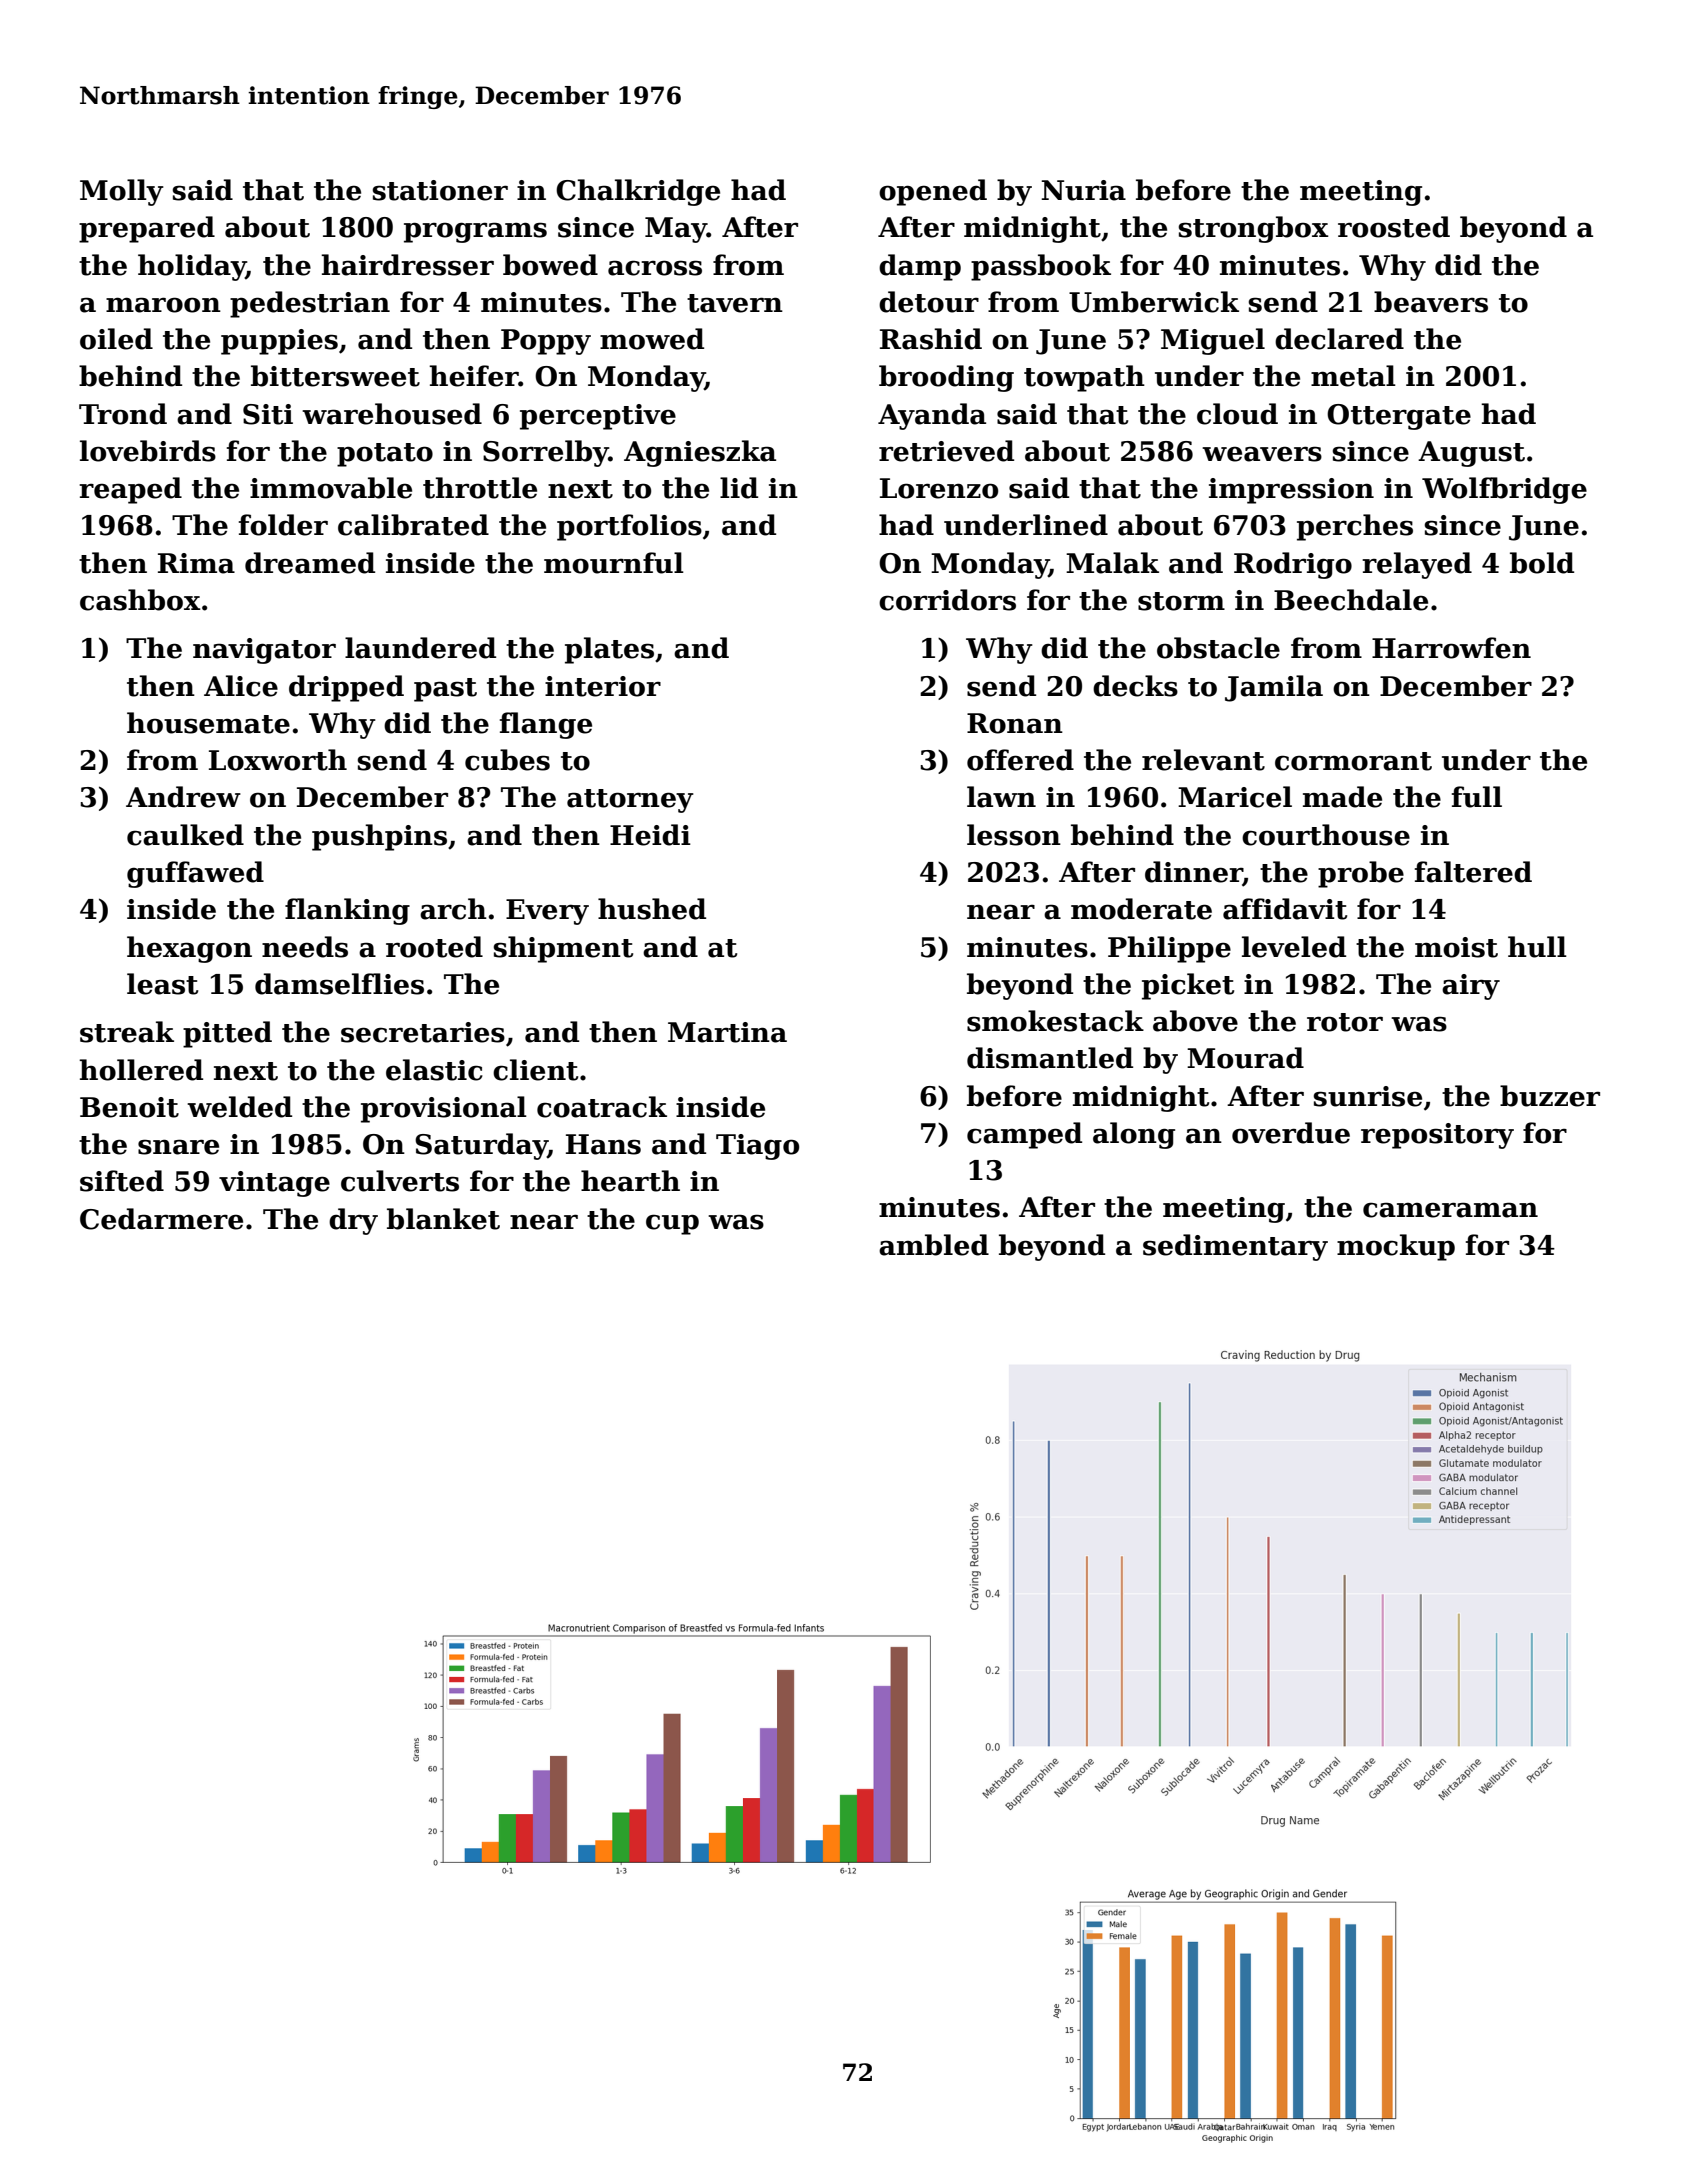 The height and width of the image is (2178, 1683). Describe the element at coordinates (652, 909) in the image. I see `hushed` at that location.
